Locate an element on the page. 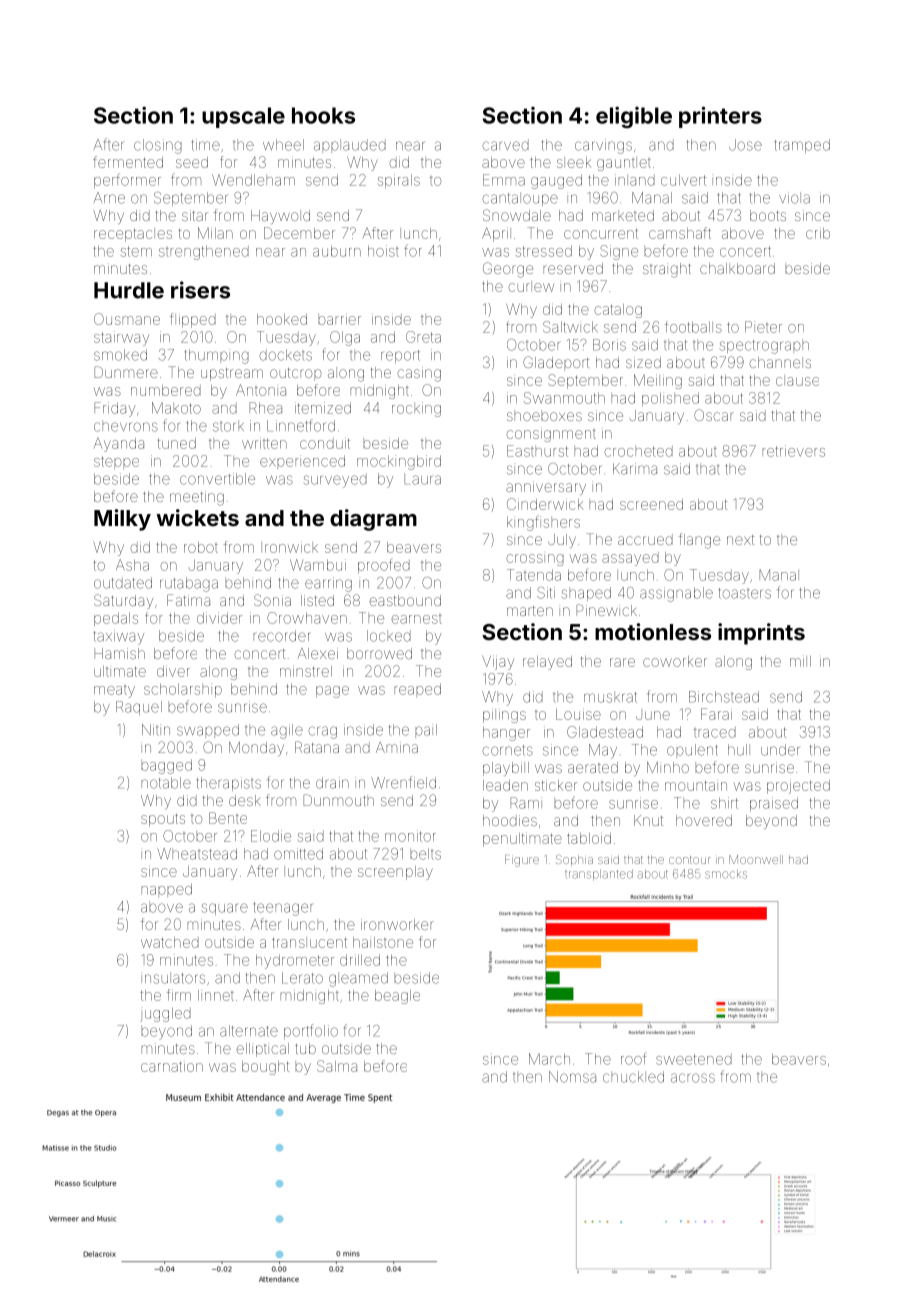  performer is located at coordinates (127, 180).
